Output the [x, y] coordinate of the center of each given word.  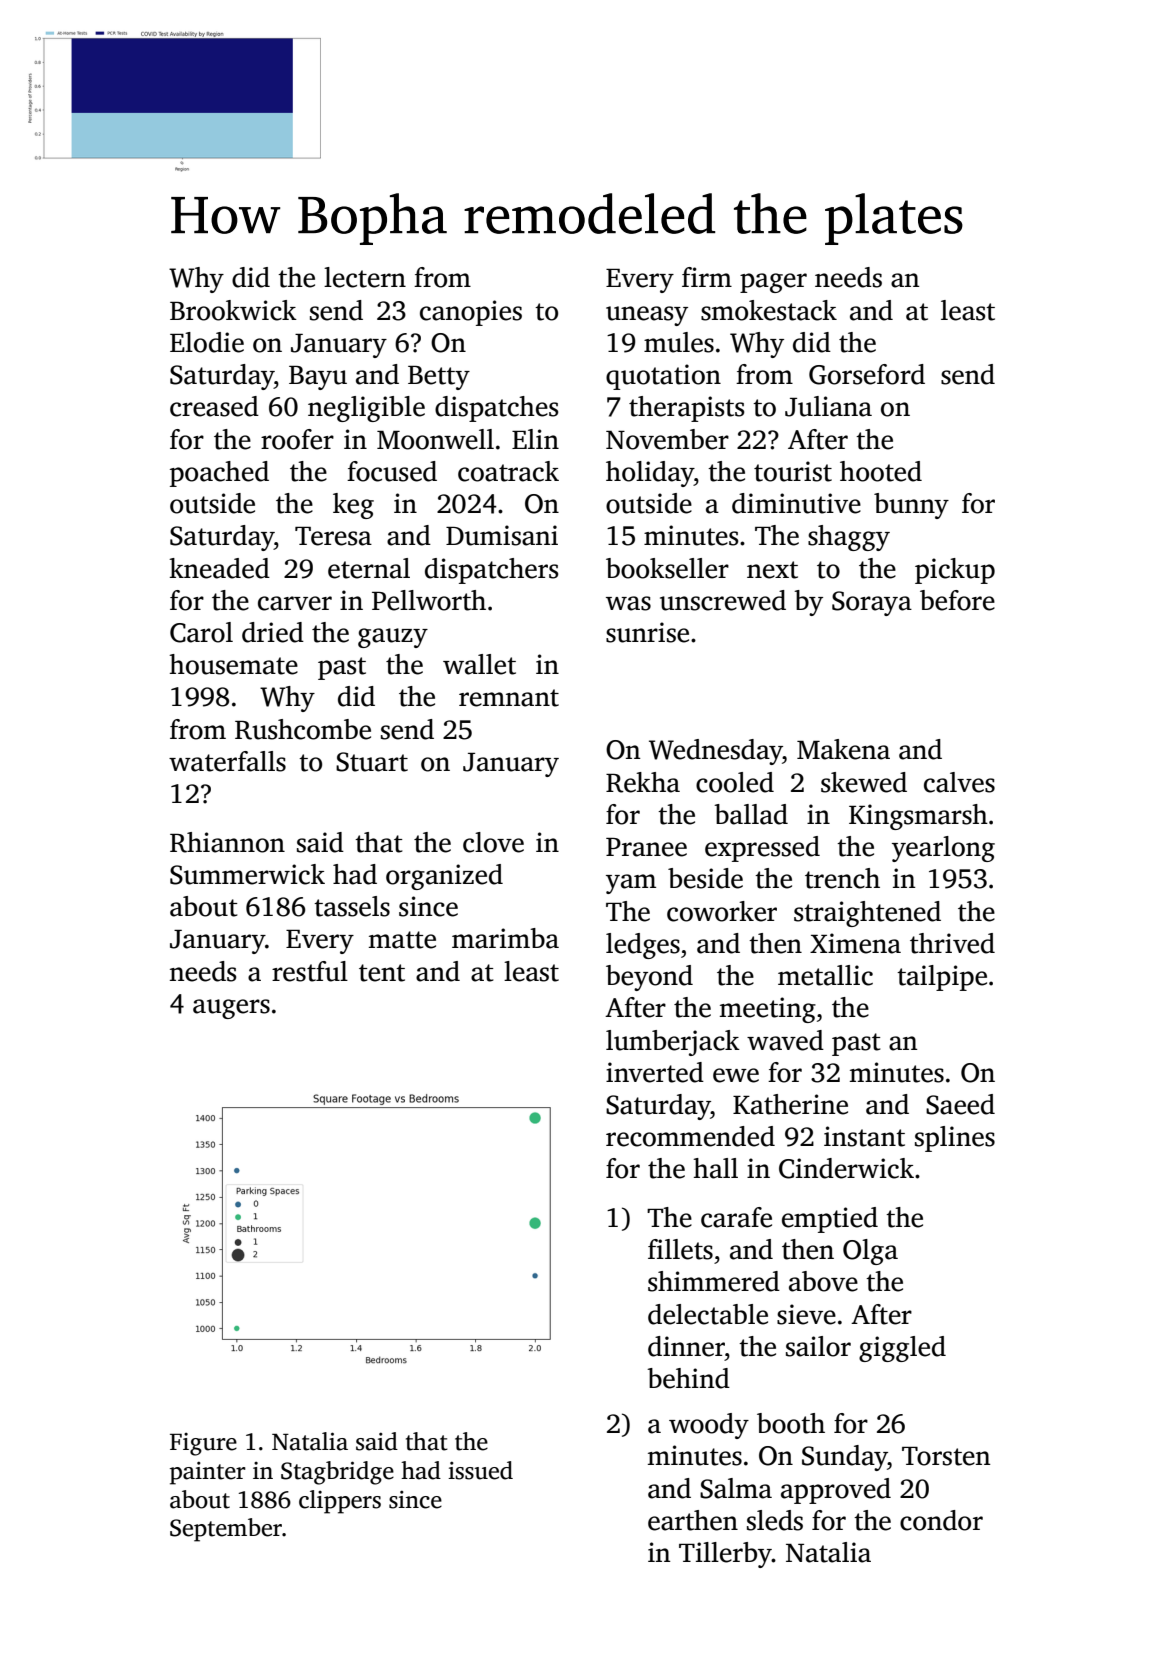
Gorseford [867, 374]
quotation [663, 377]
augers [231, 1009]
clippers [340, 1502]
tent [382, 973]
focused [392, 471]
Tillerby [725, 1555]
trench [842, 878]
